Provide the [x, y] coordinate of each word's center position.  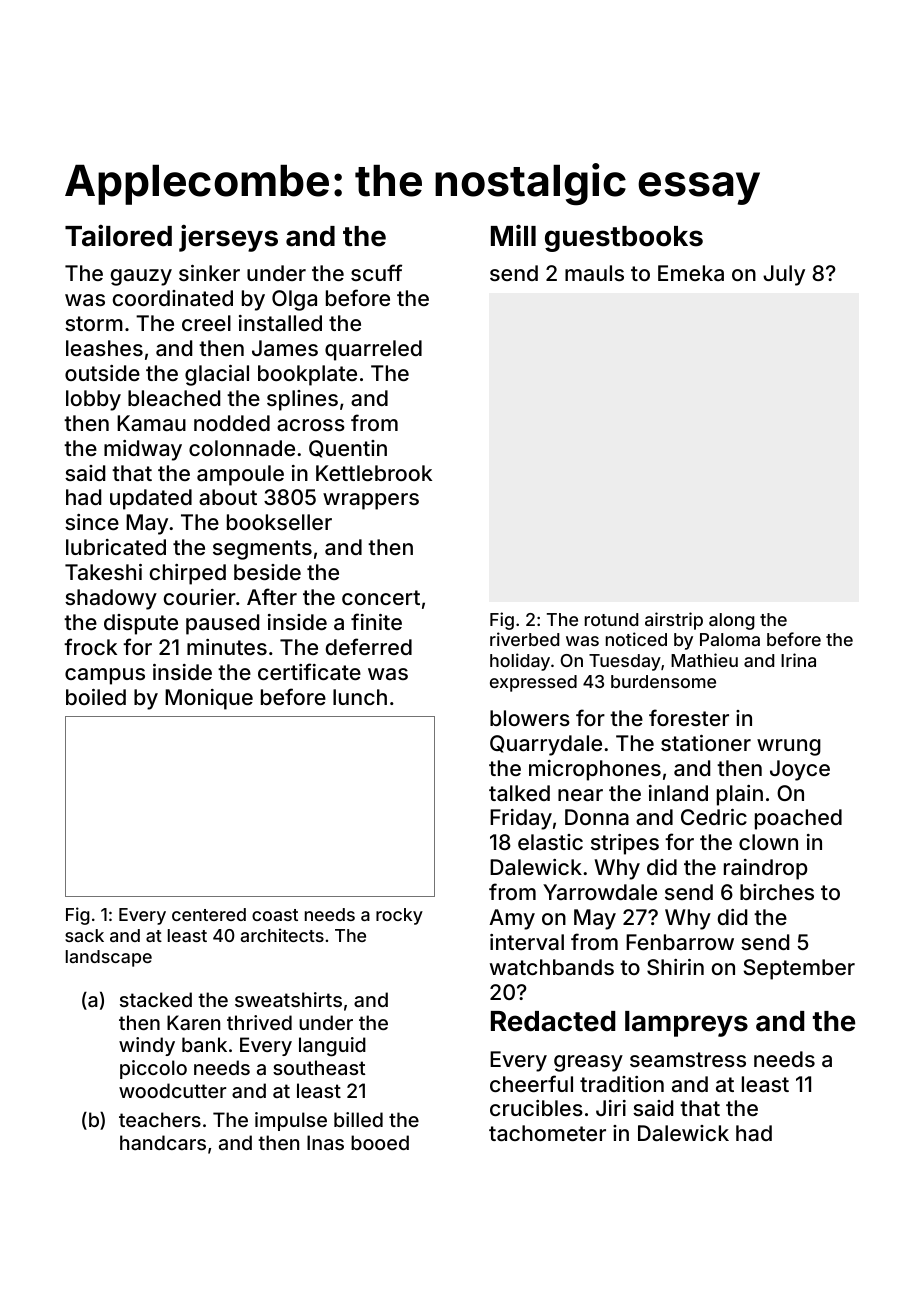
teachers [160, 1119]
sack [84, 935]
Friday [521, 819]
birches [777, 892]
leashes [104, 348]
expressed [533, 683]
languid [332, 1047]
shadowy [111, 599]
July [784, 275]
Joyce [800, 770]
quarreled [373, 350]
